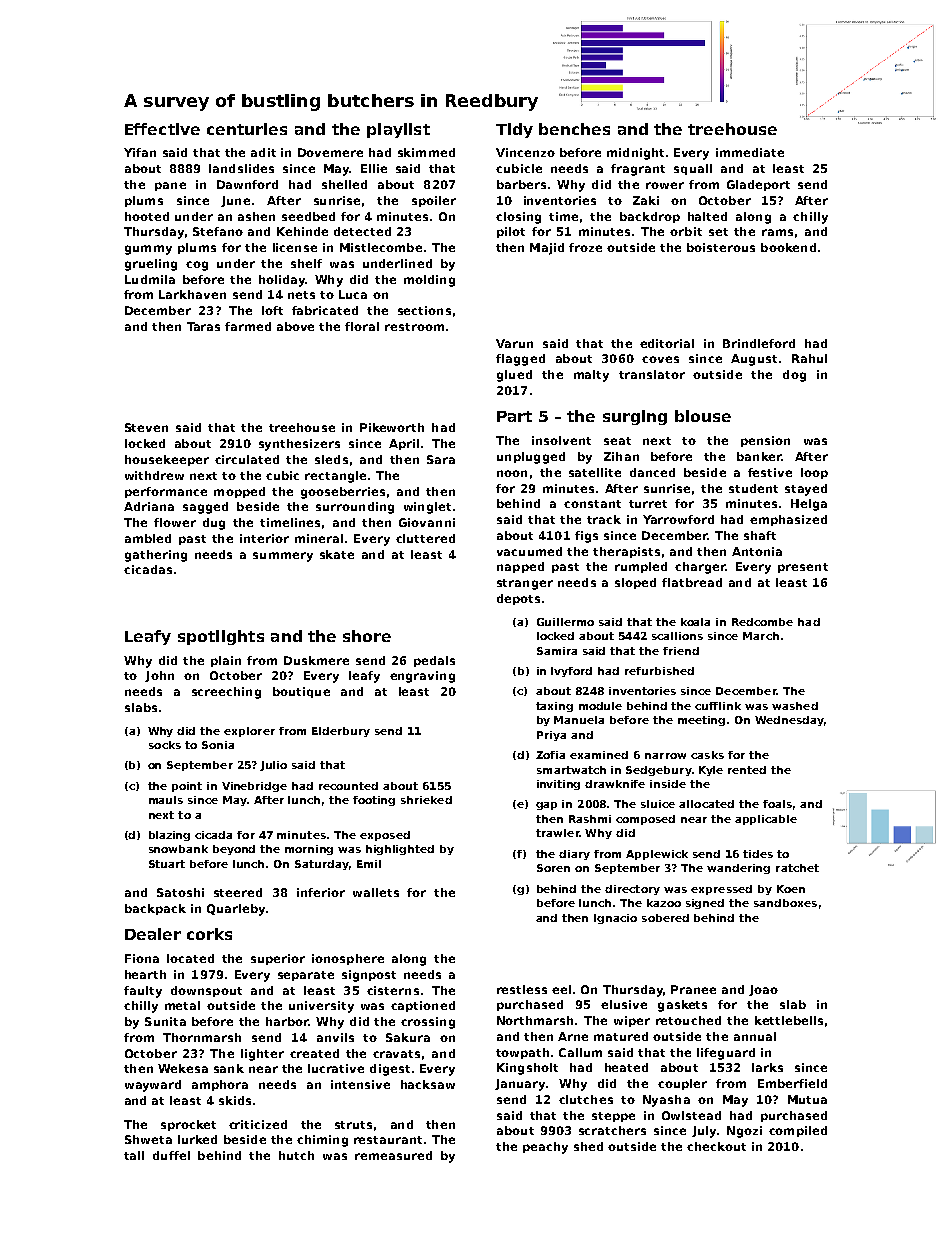 The width and height of the screenshot is (952, 1233). I want to click on Redcombe, so click(762, 622).
